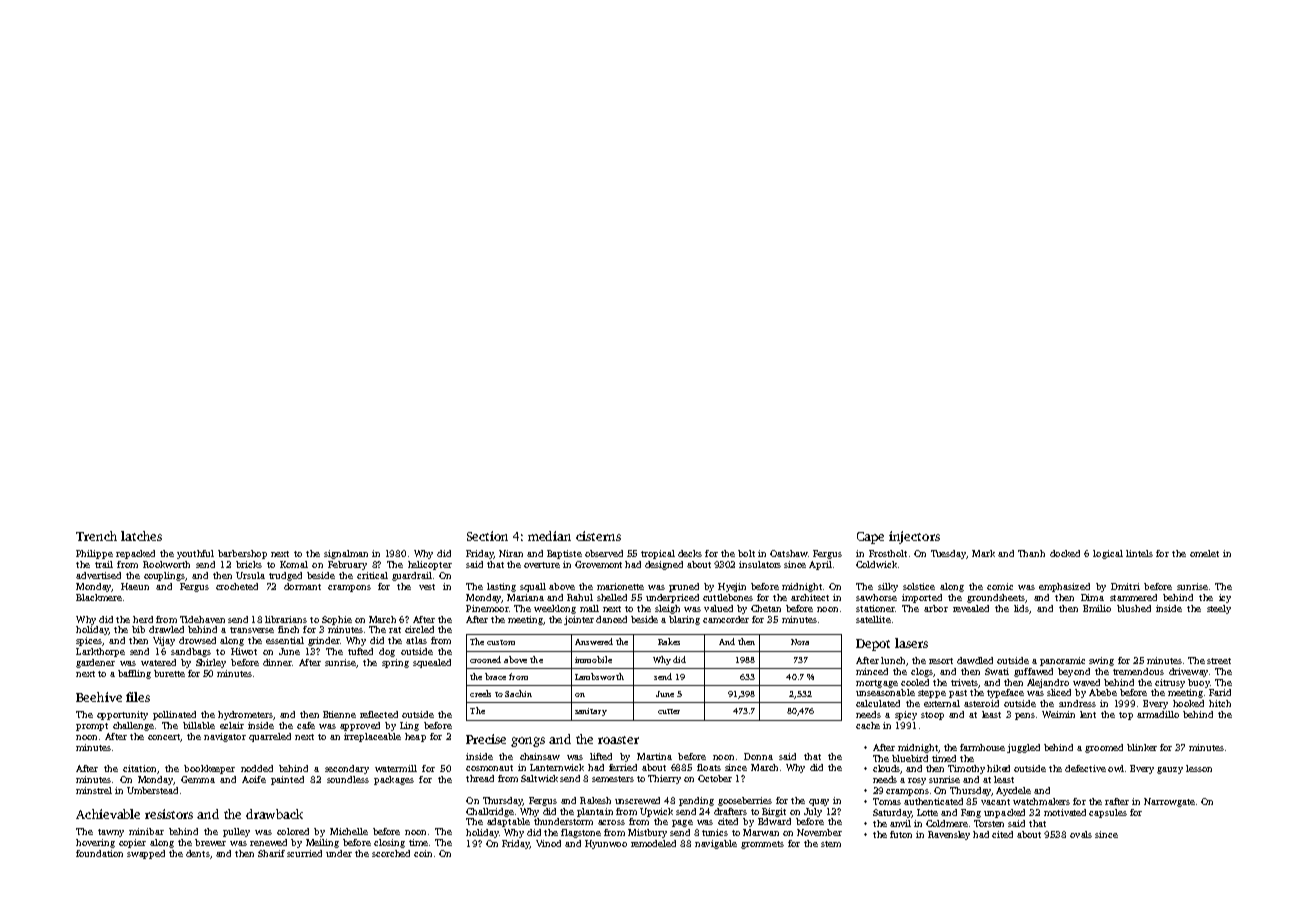  What do you see at coordinates (304, 853) in the page?
I see `scurried` at bounding box center [304, 853].
